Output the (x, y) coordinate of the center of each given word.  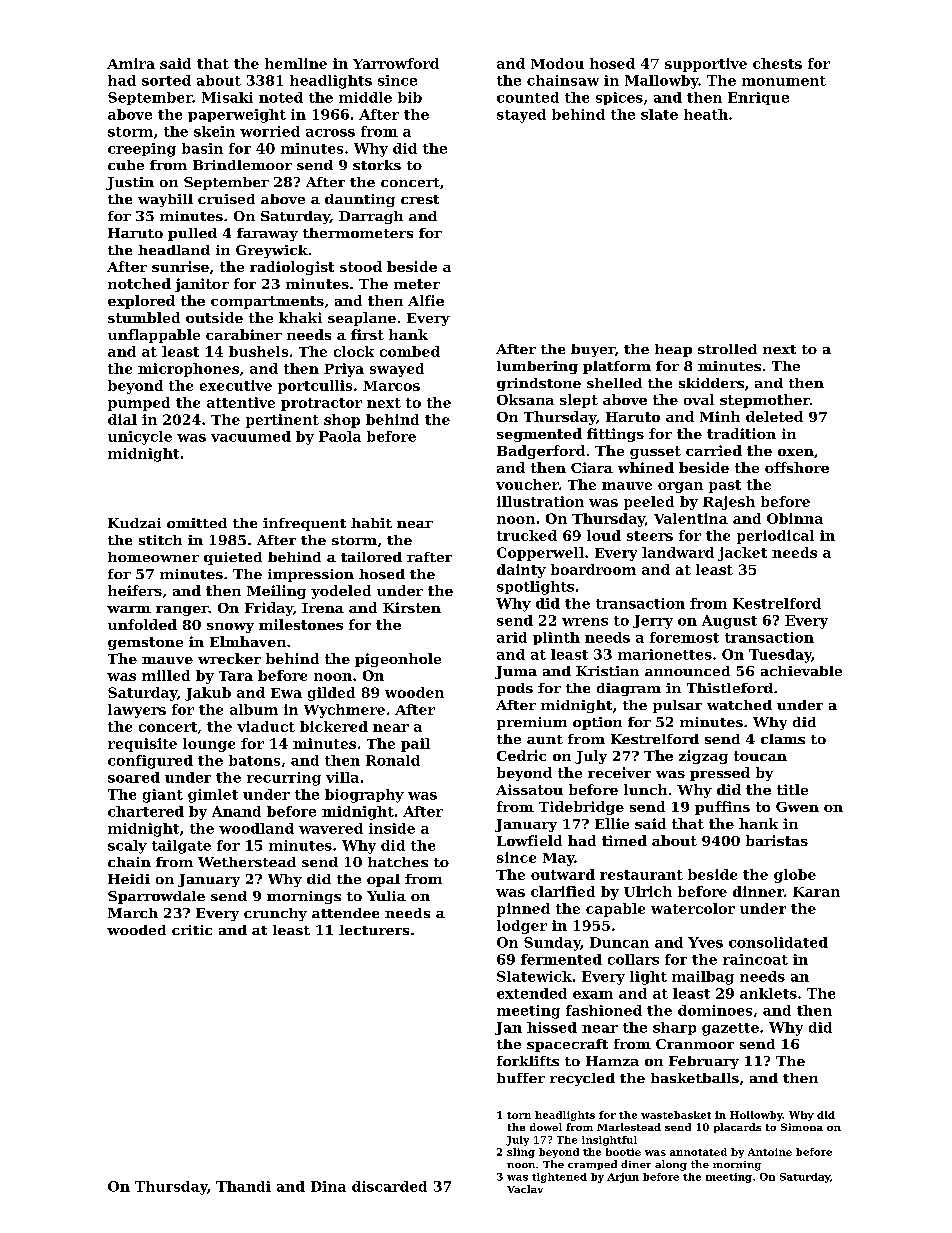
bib (410, 97)
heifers (135, 590)
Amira (131, 63)
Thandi (243, 1186)
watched (739, 705)
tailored (371, 557)
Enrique (758, 98)
